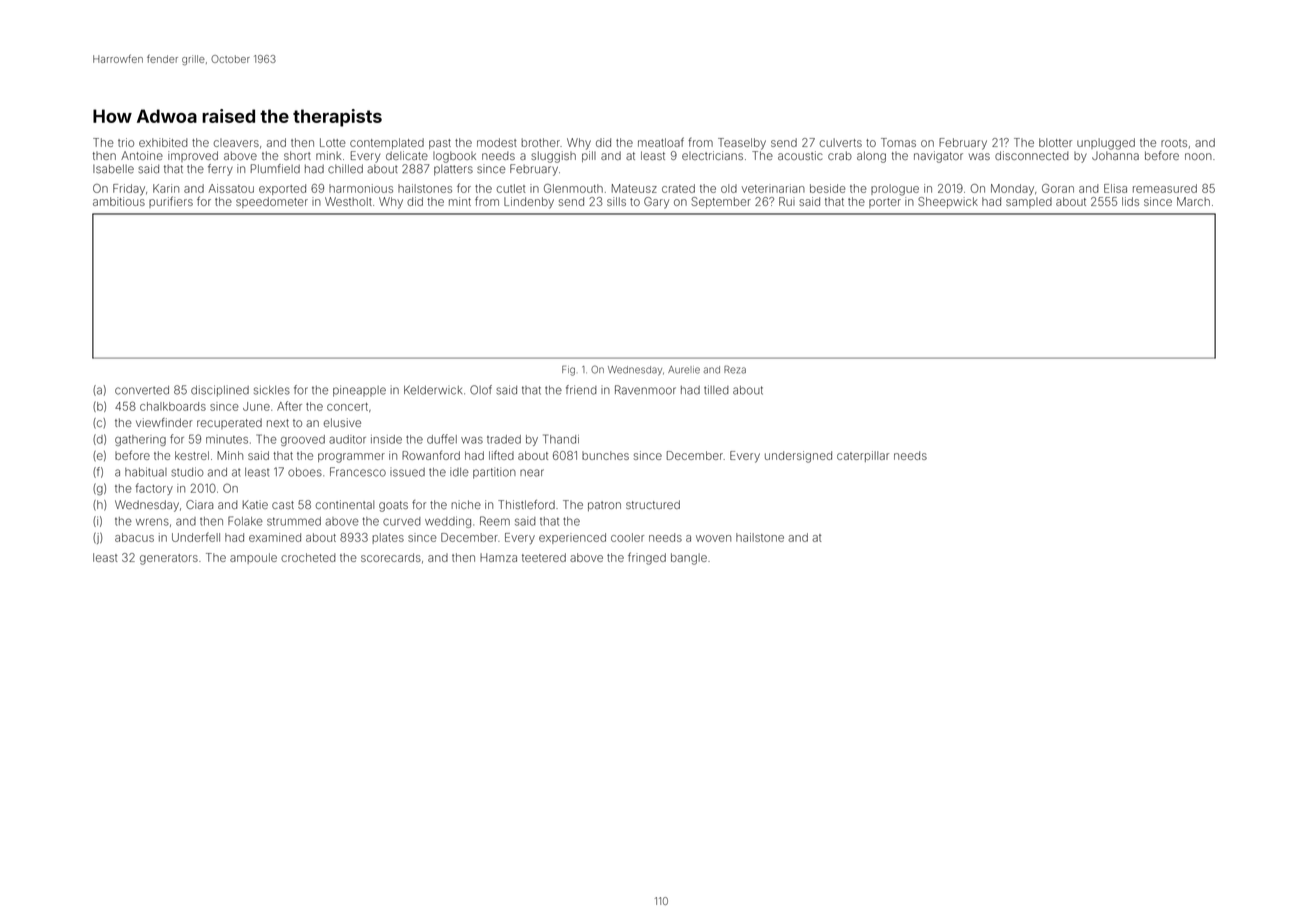  I want to click on tilled, so click(716, 390).
